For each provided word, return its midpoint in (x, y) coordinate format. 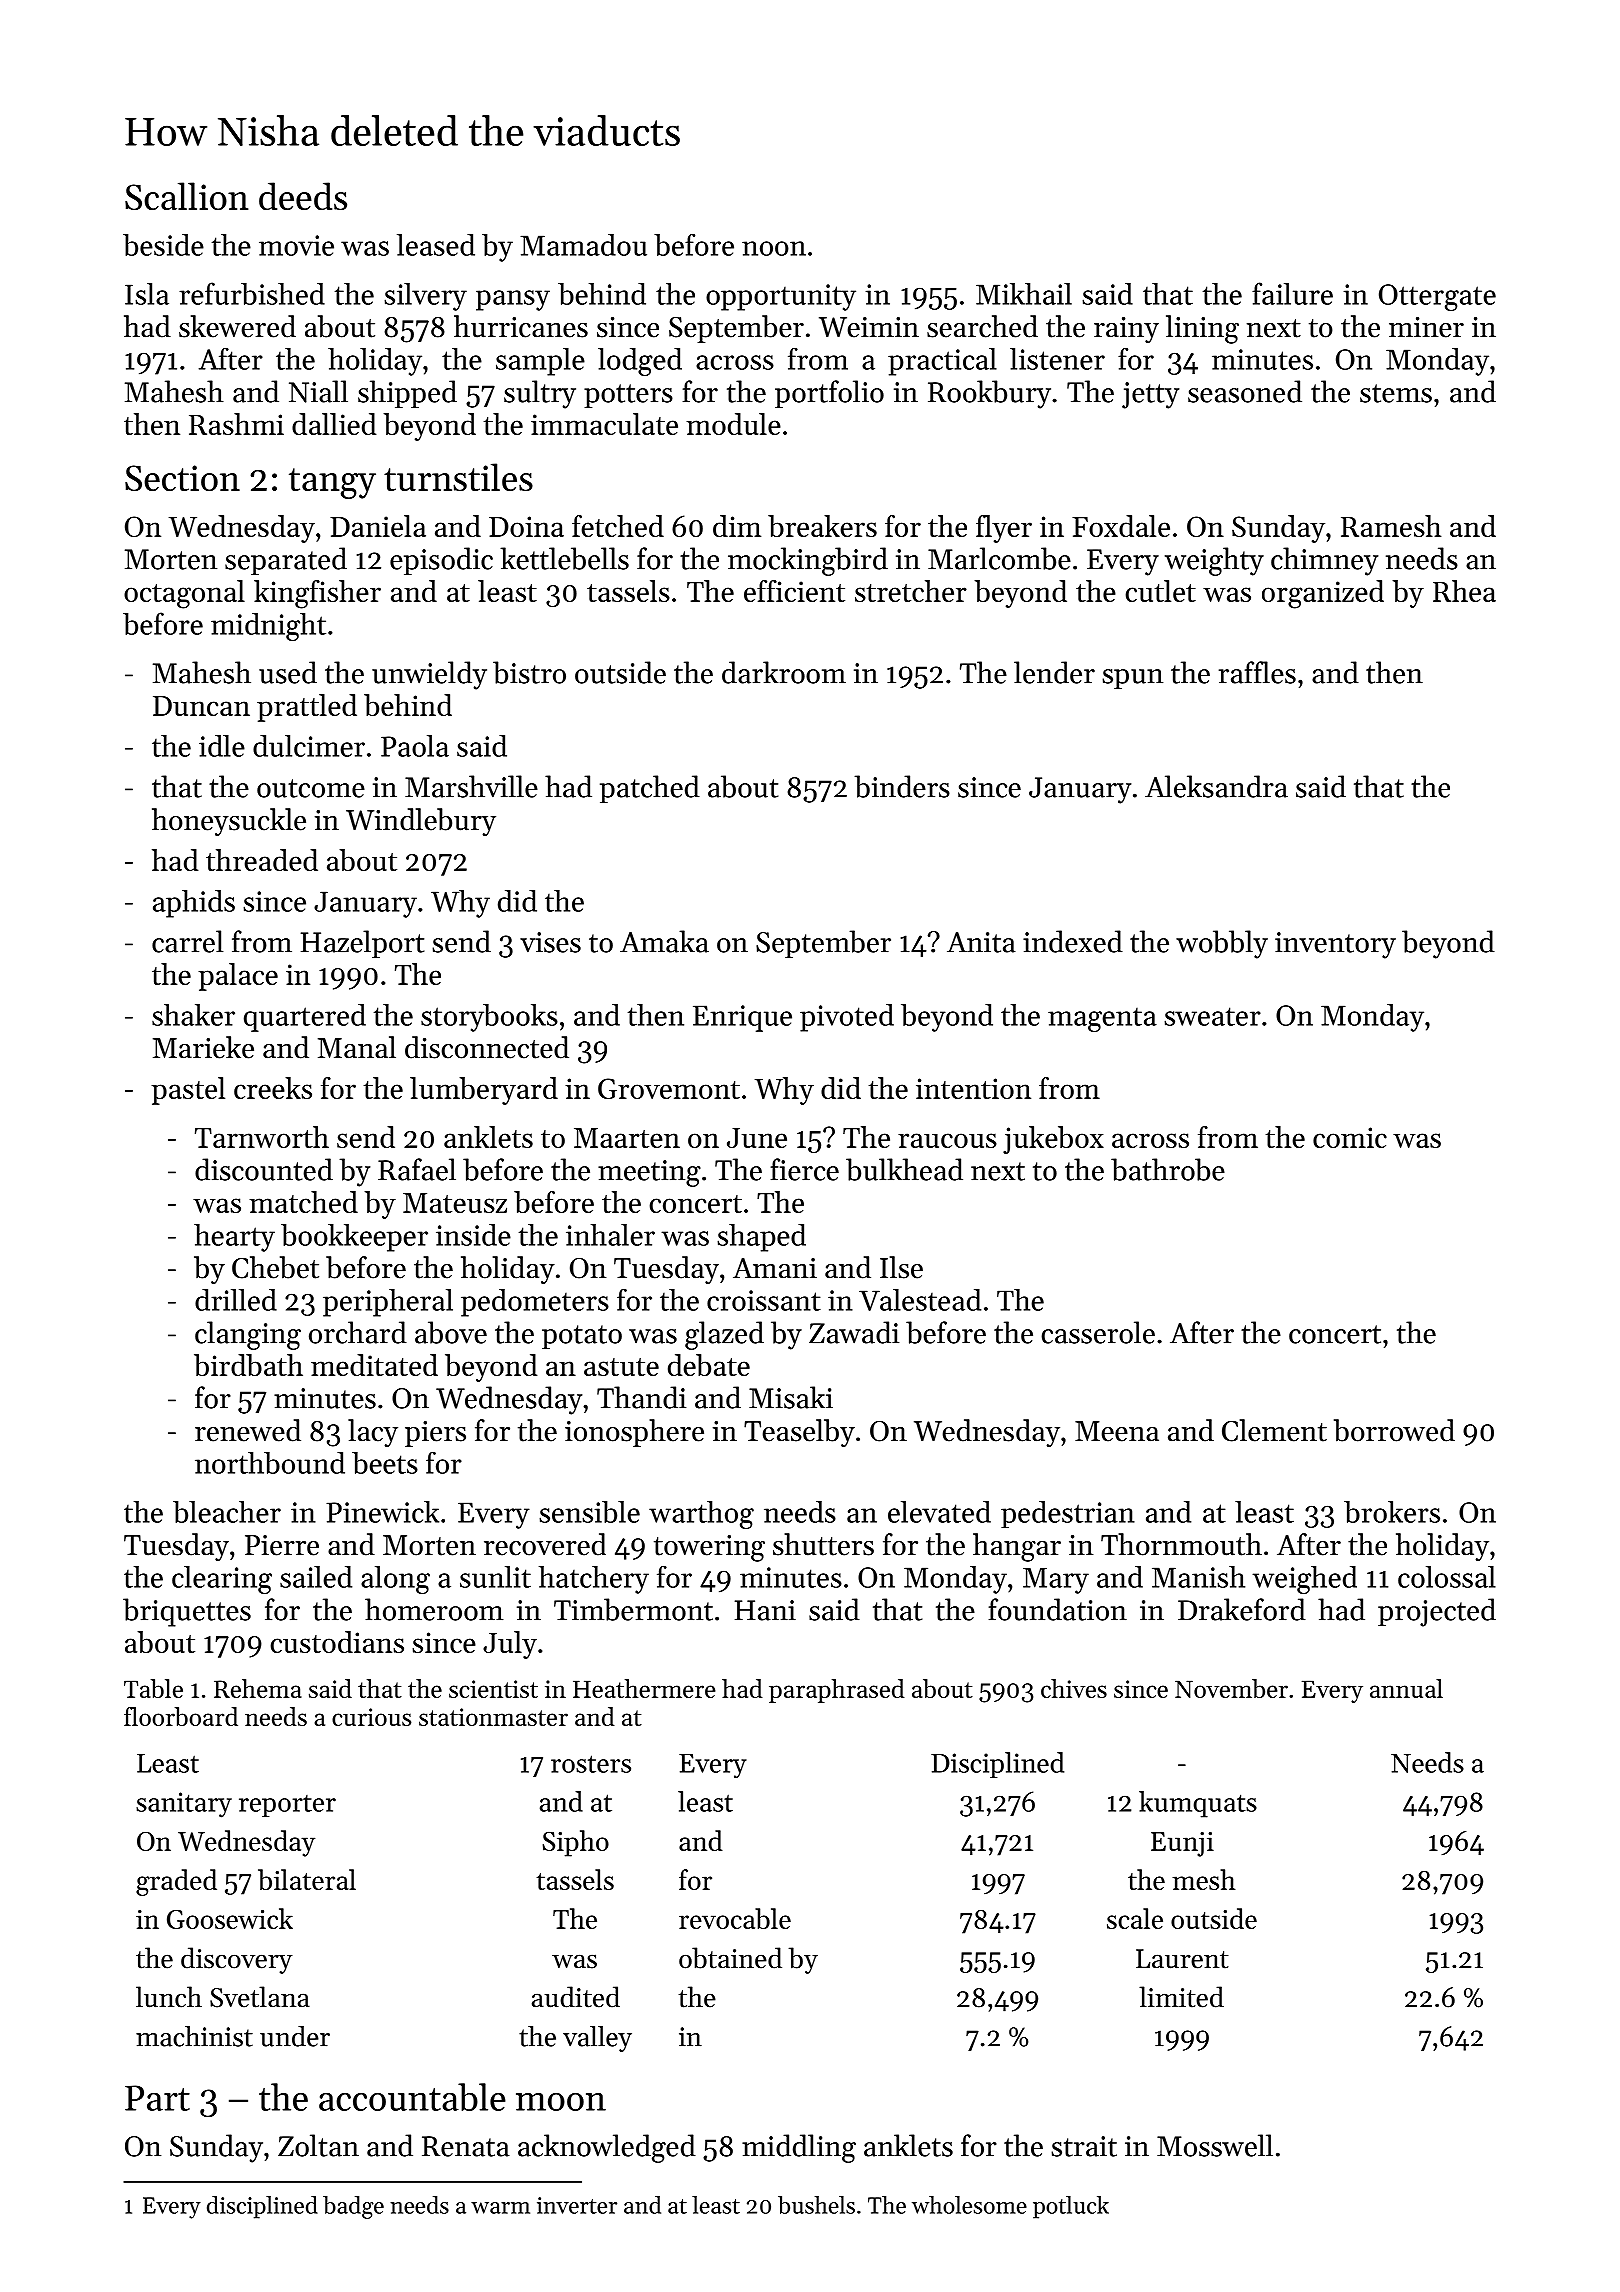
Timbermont (633, 1609)
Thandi (641, 1397)
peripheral (388, 1303)
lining (1202, 329)
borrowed (1394, 1430)
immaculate (604, 424)
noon (774, 248)
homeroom (434, 1609)
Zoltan (318, 2145)
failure (1292, 293)
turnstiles (458, 477)
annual (1406, 1688)
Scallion (186, 196)
